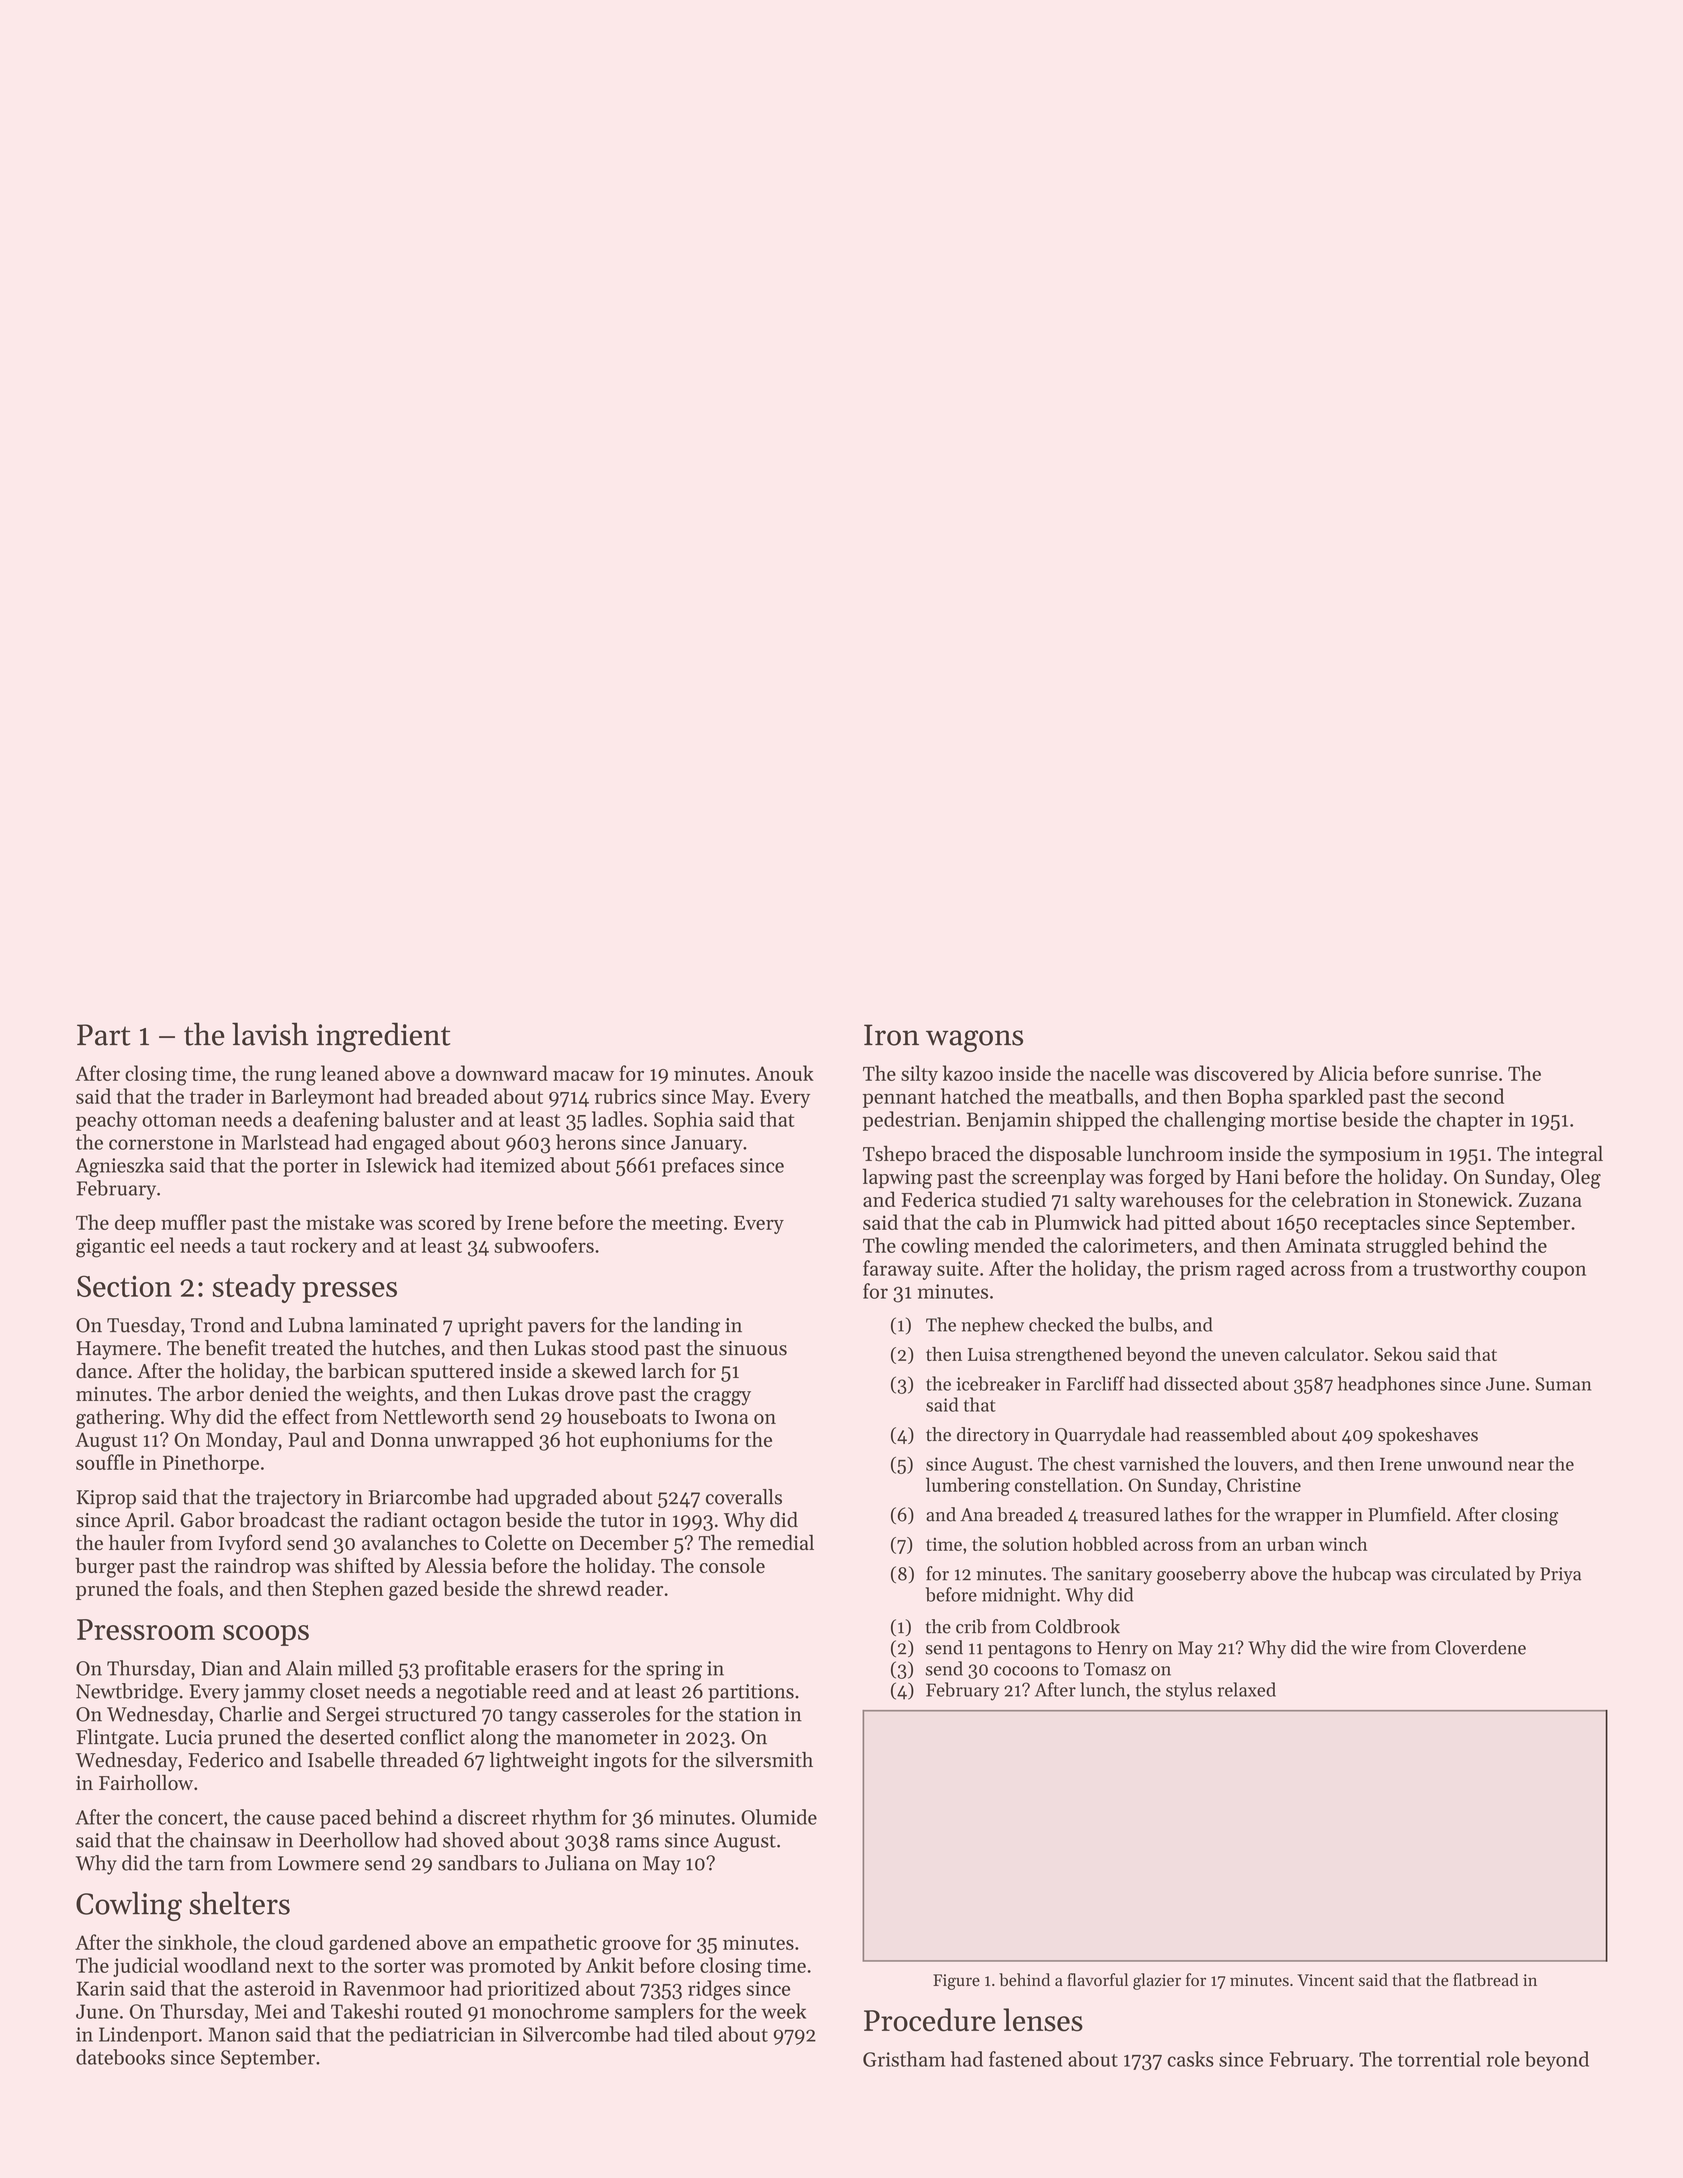 Image resolution: width=1683 pixels, height=2178 pixels. Describe the element at coordinates (452, 1373) in the document. I see `sputtered` at that location.
